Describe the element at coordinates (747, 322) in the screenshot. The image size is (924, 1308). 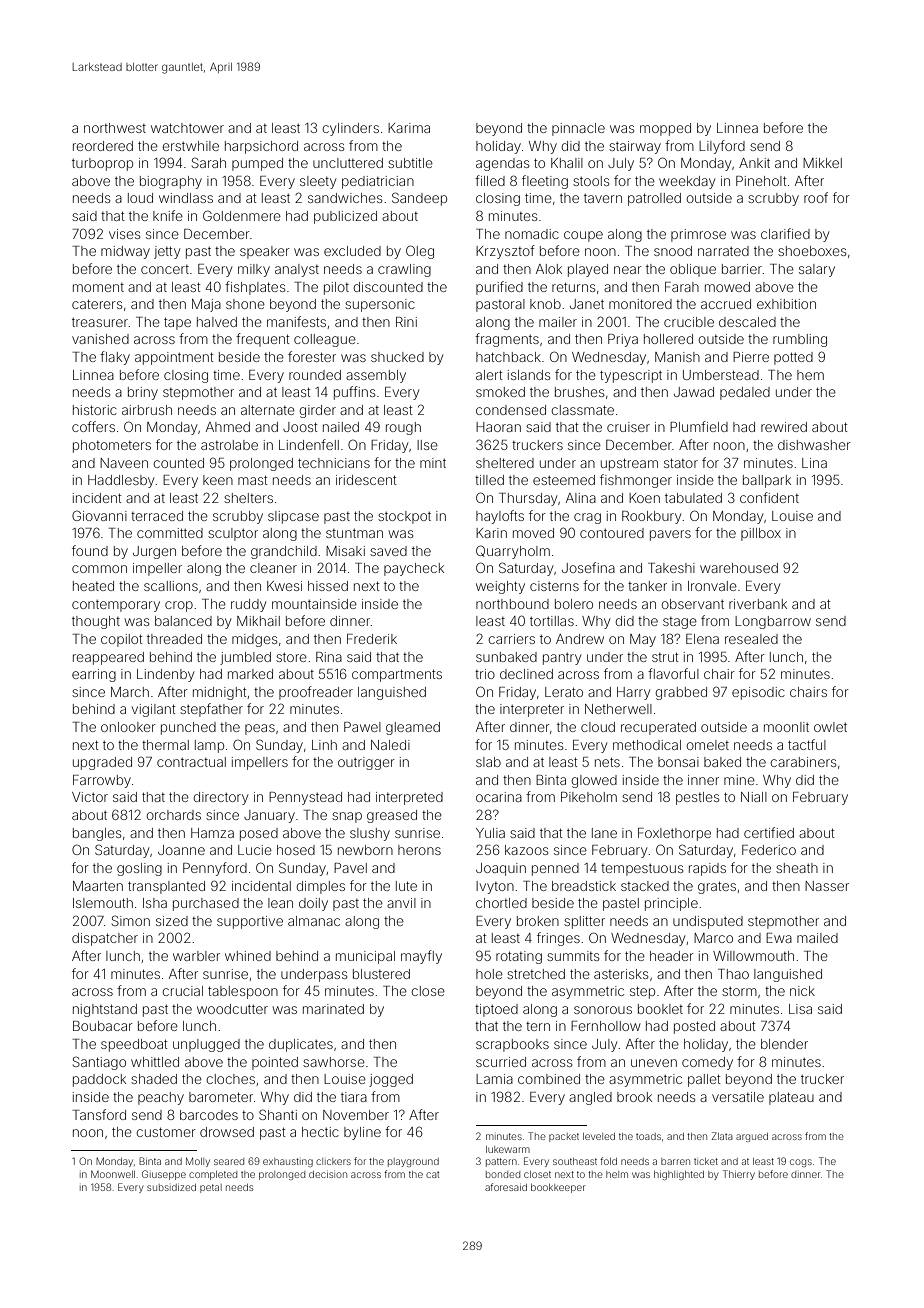
I see `descaled` at that location.
